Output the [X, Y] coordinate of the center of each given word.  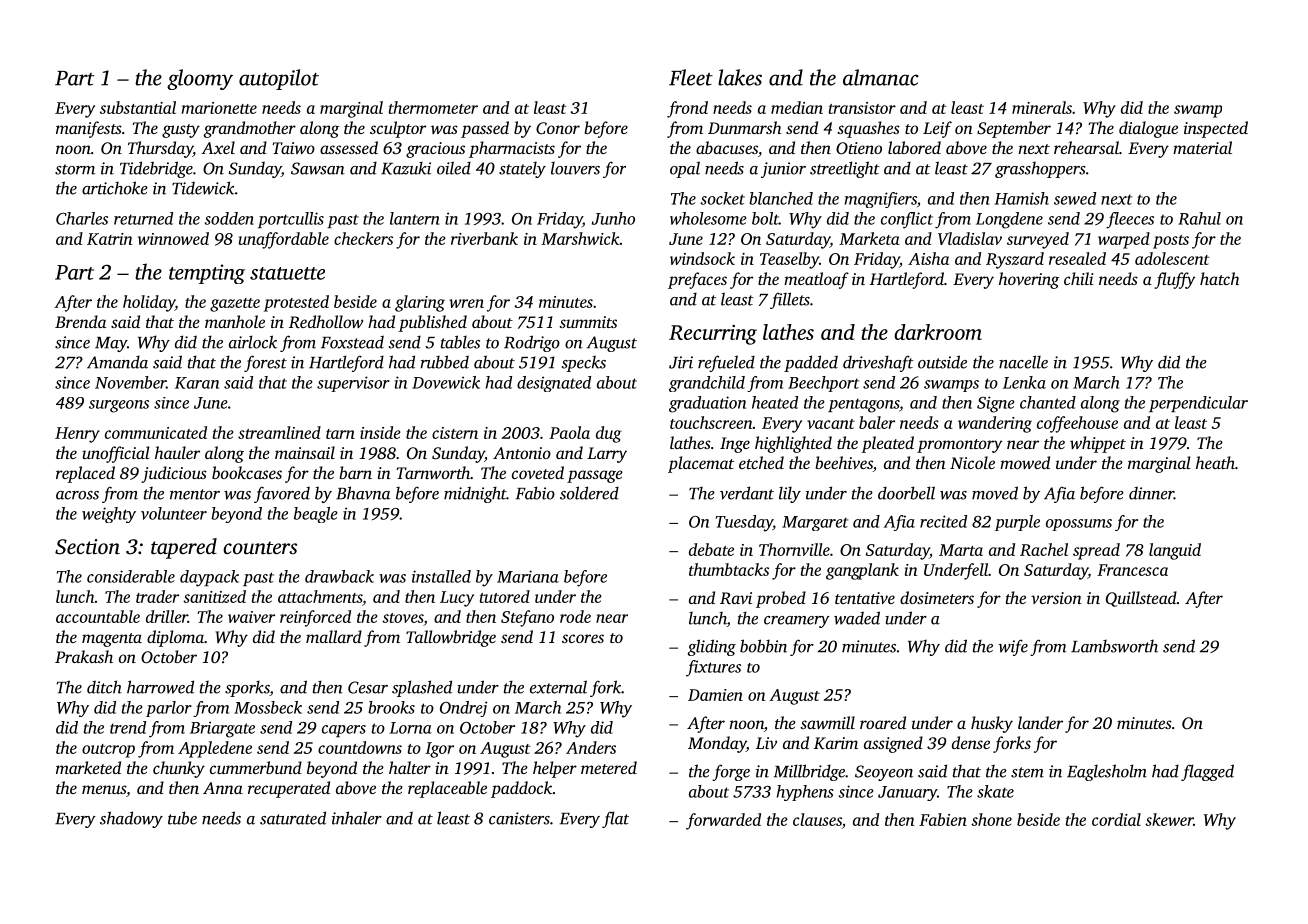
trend [128, 727]
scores [583, 638]
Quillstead [1141, 599]
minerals [1042, 107]
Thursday [160, 149]
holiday [149, 303]
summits [588, 322]
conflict [907, 220]
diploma [175, 638]
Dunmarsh [745, 127]
